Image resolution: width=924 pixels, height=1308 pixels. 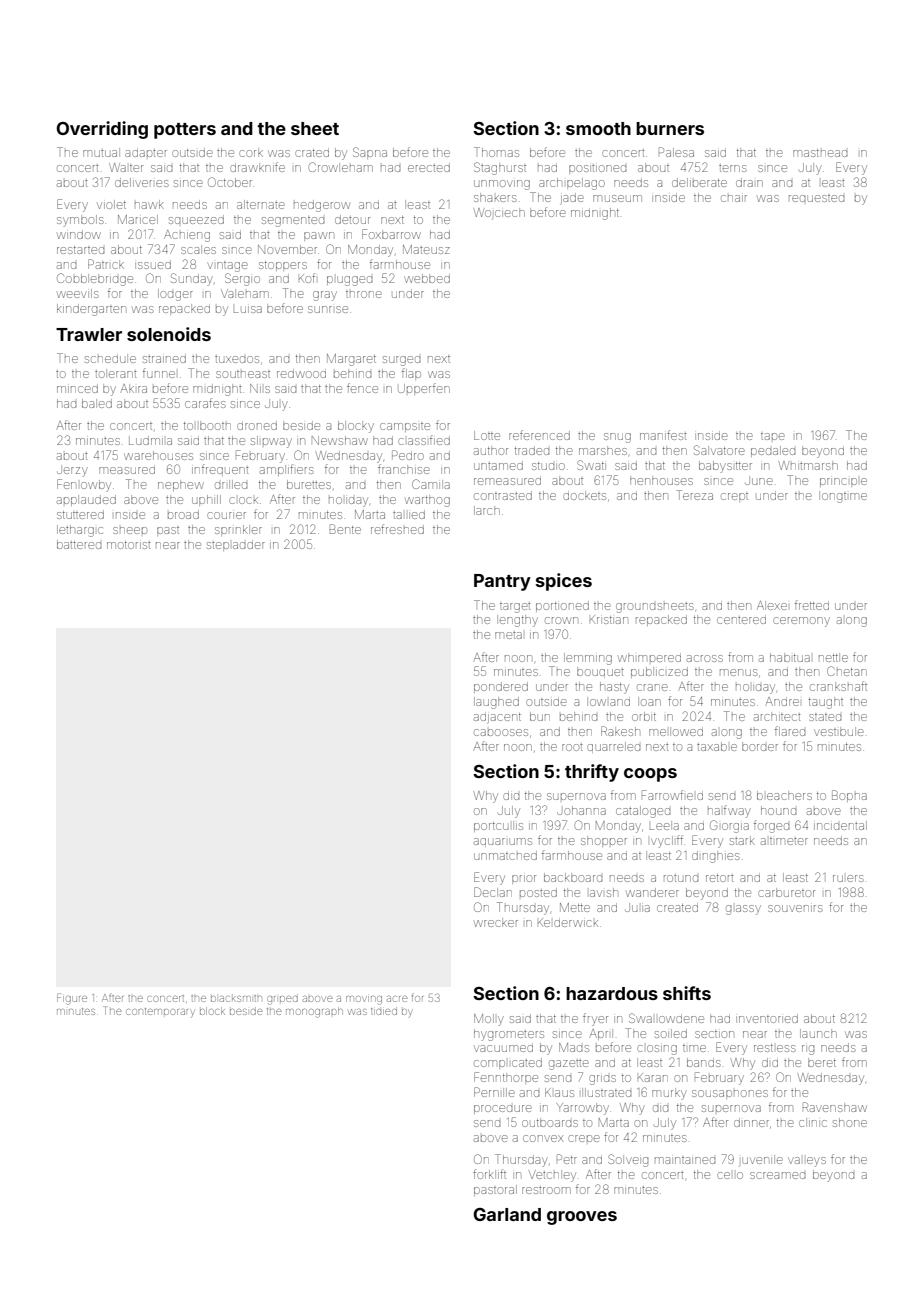 I want to click on dinner, so click(x=751, y=1122).
